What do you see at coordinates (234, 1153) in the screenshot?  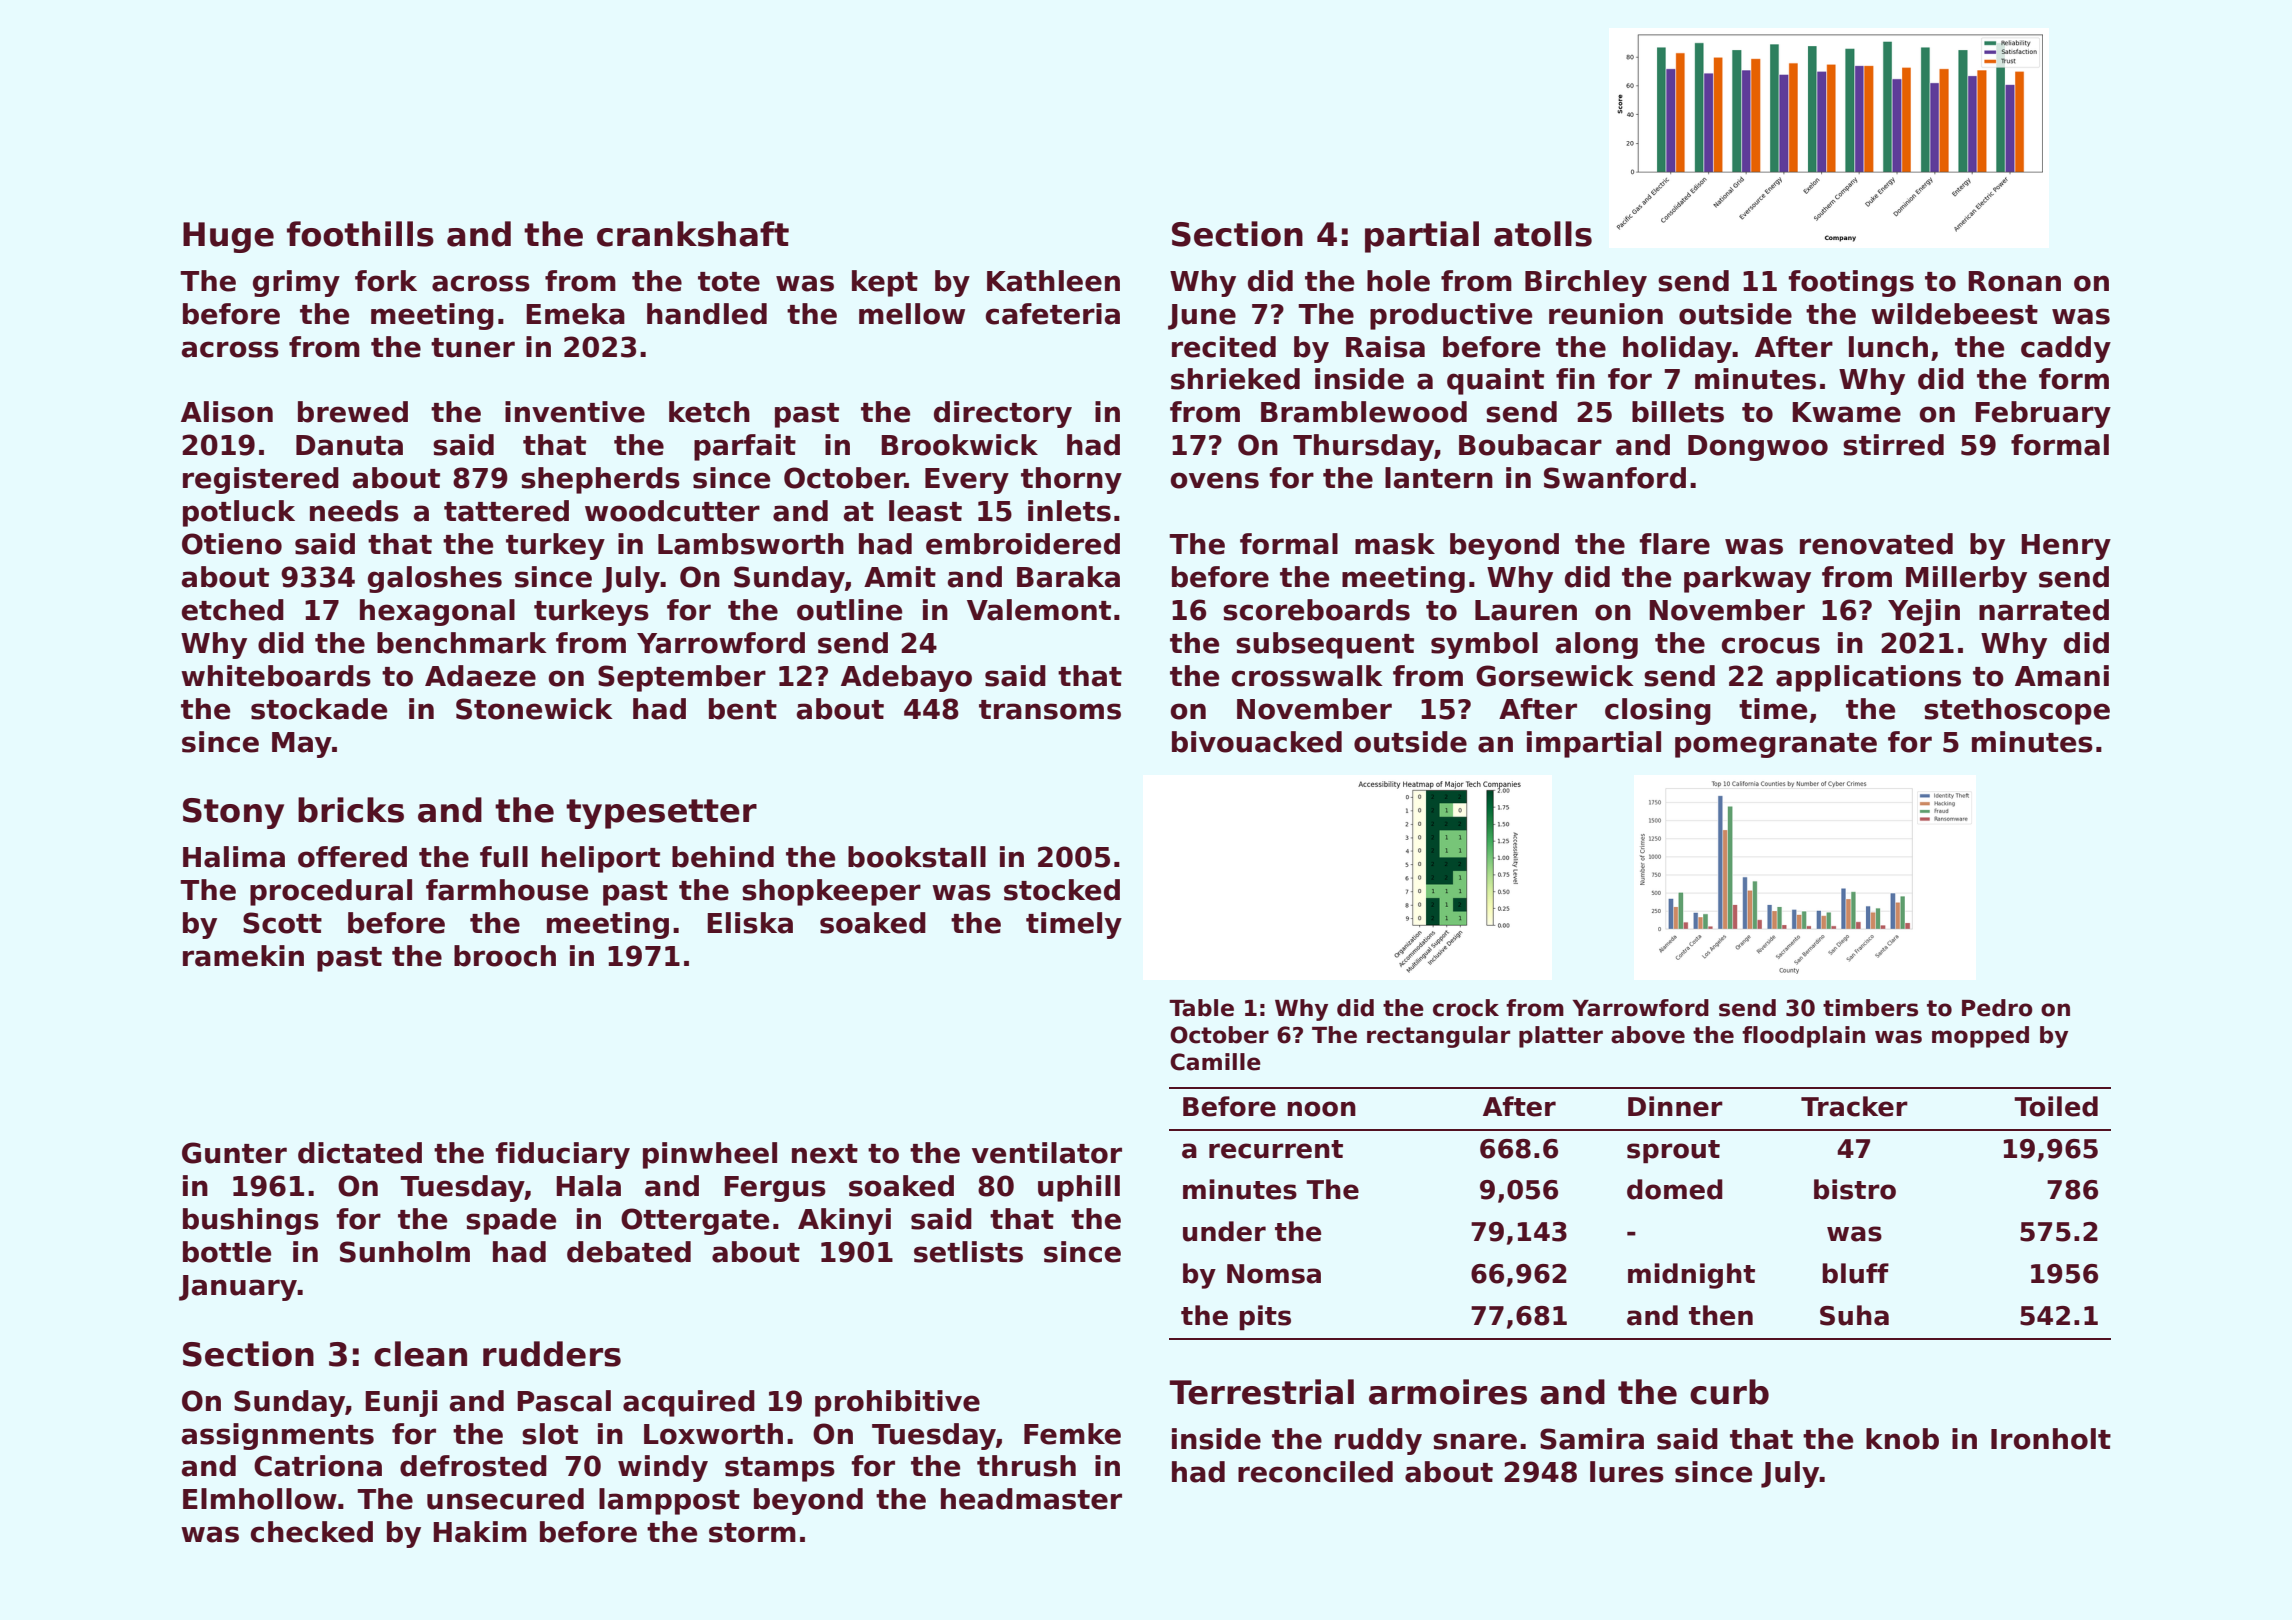 I see `Gunter` at bounding box center [234, 1153].
